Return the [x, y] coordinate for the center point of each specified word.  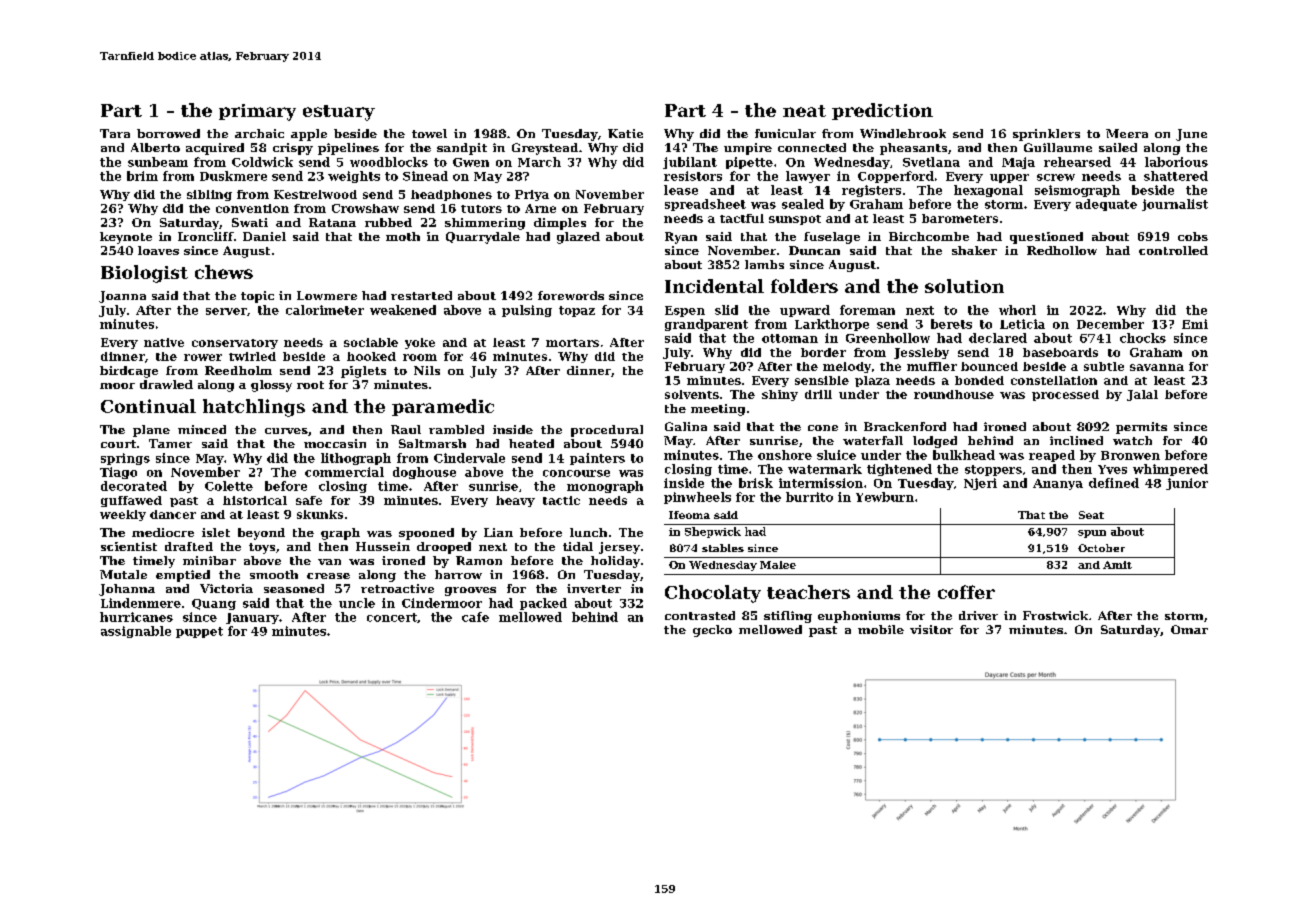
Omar [1189, 629]
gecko [712, 631]
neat [804, 111]
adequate [1106, 205]
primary [257, 112]
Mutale [123, 574]
